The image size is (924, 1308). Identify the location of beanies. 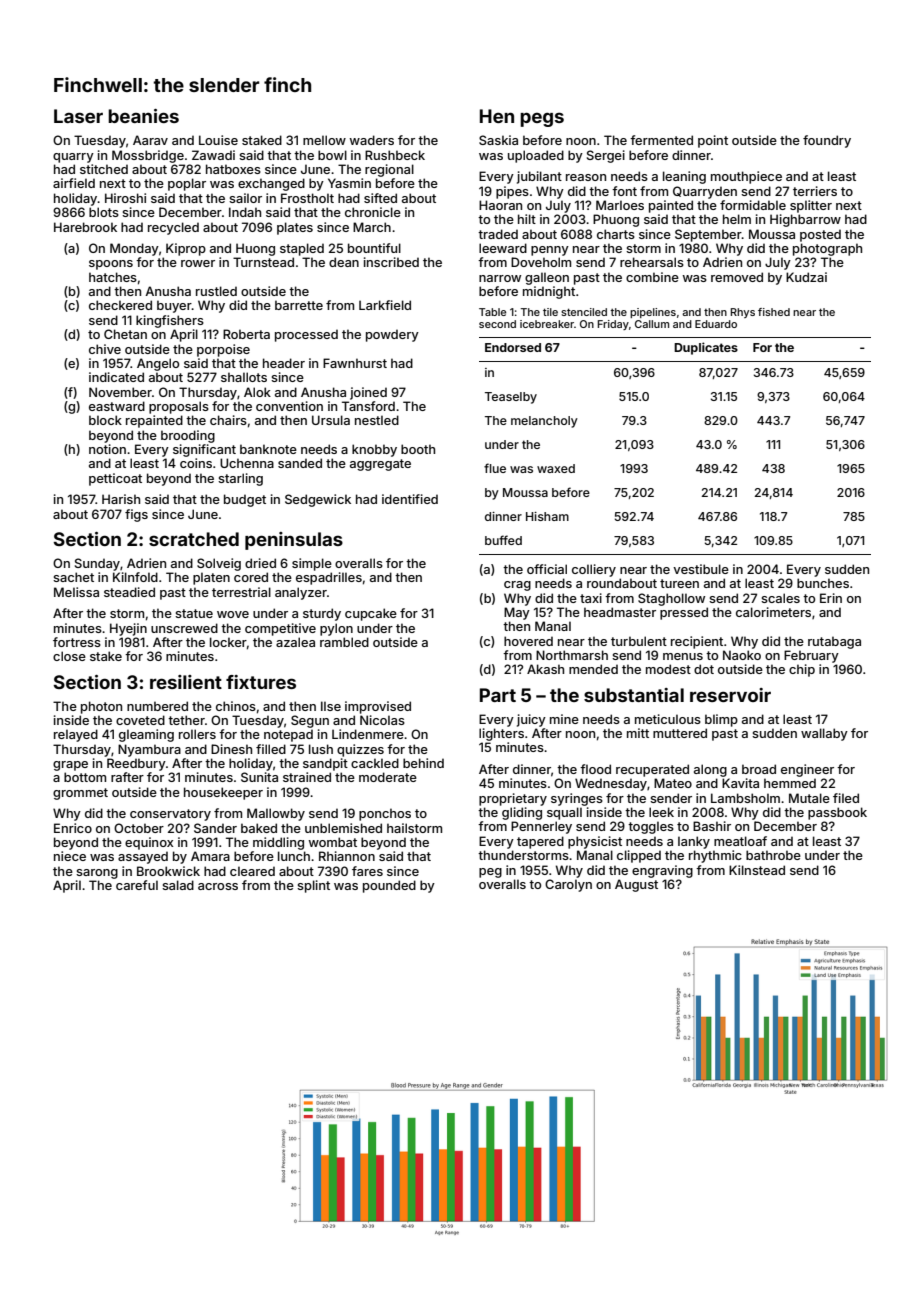
(143, 116).
